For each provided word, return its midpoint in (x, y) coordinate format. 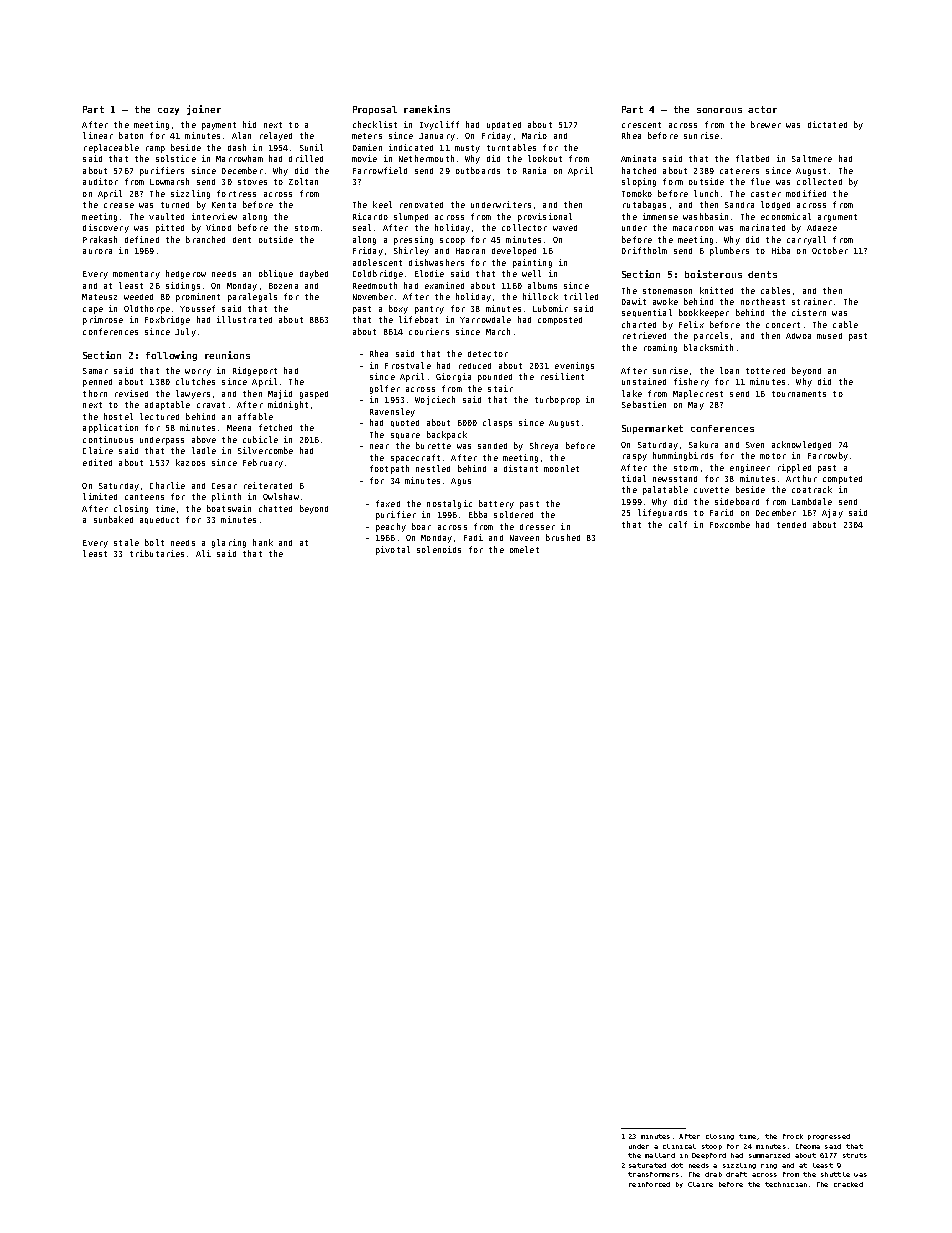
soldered (513, 514)
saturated (647, 1165)
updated (504, 126)
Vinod (218, 227)
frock (793, 1136)
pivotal (393, 550)
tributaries (157, 553)
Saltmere (812, 158)
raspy (635, 457)
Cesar (224, 486)
